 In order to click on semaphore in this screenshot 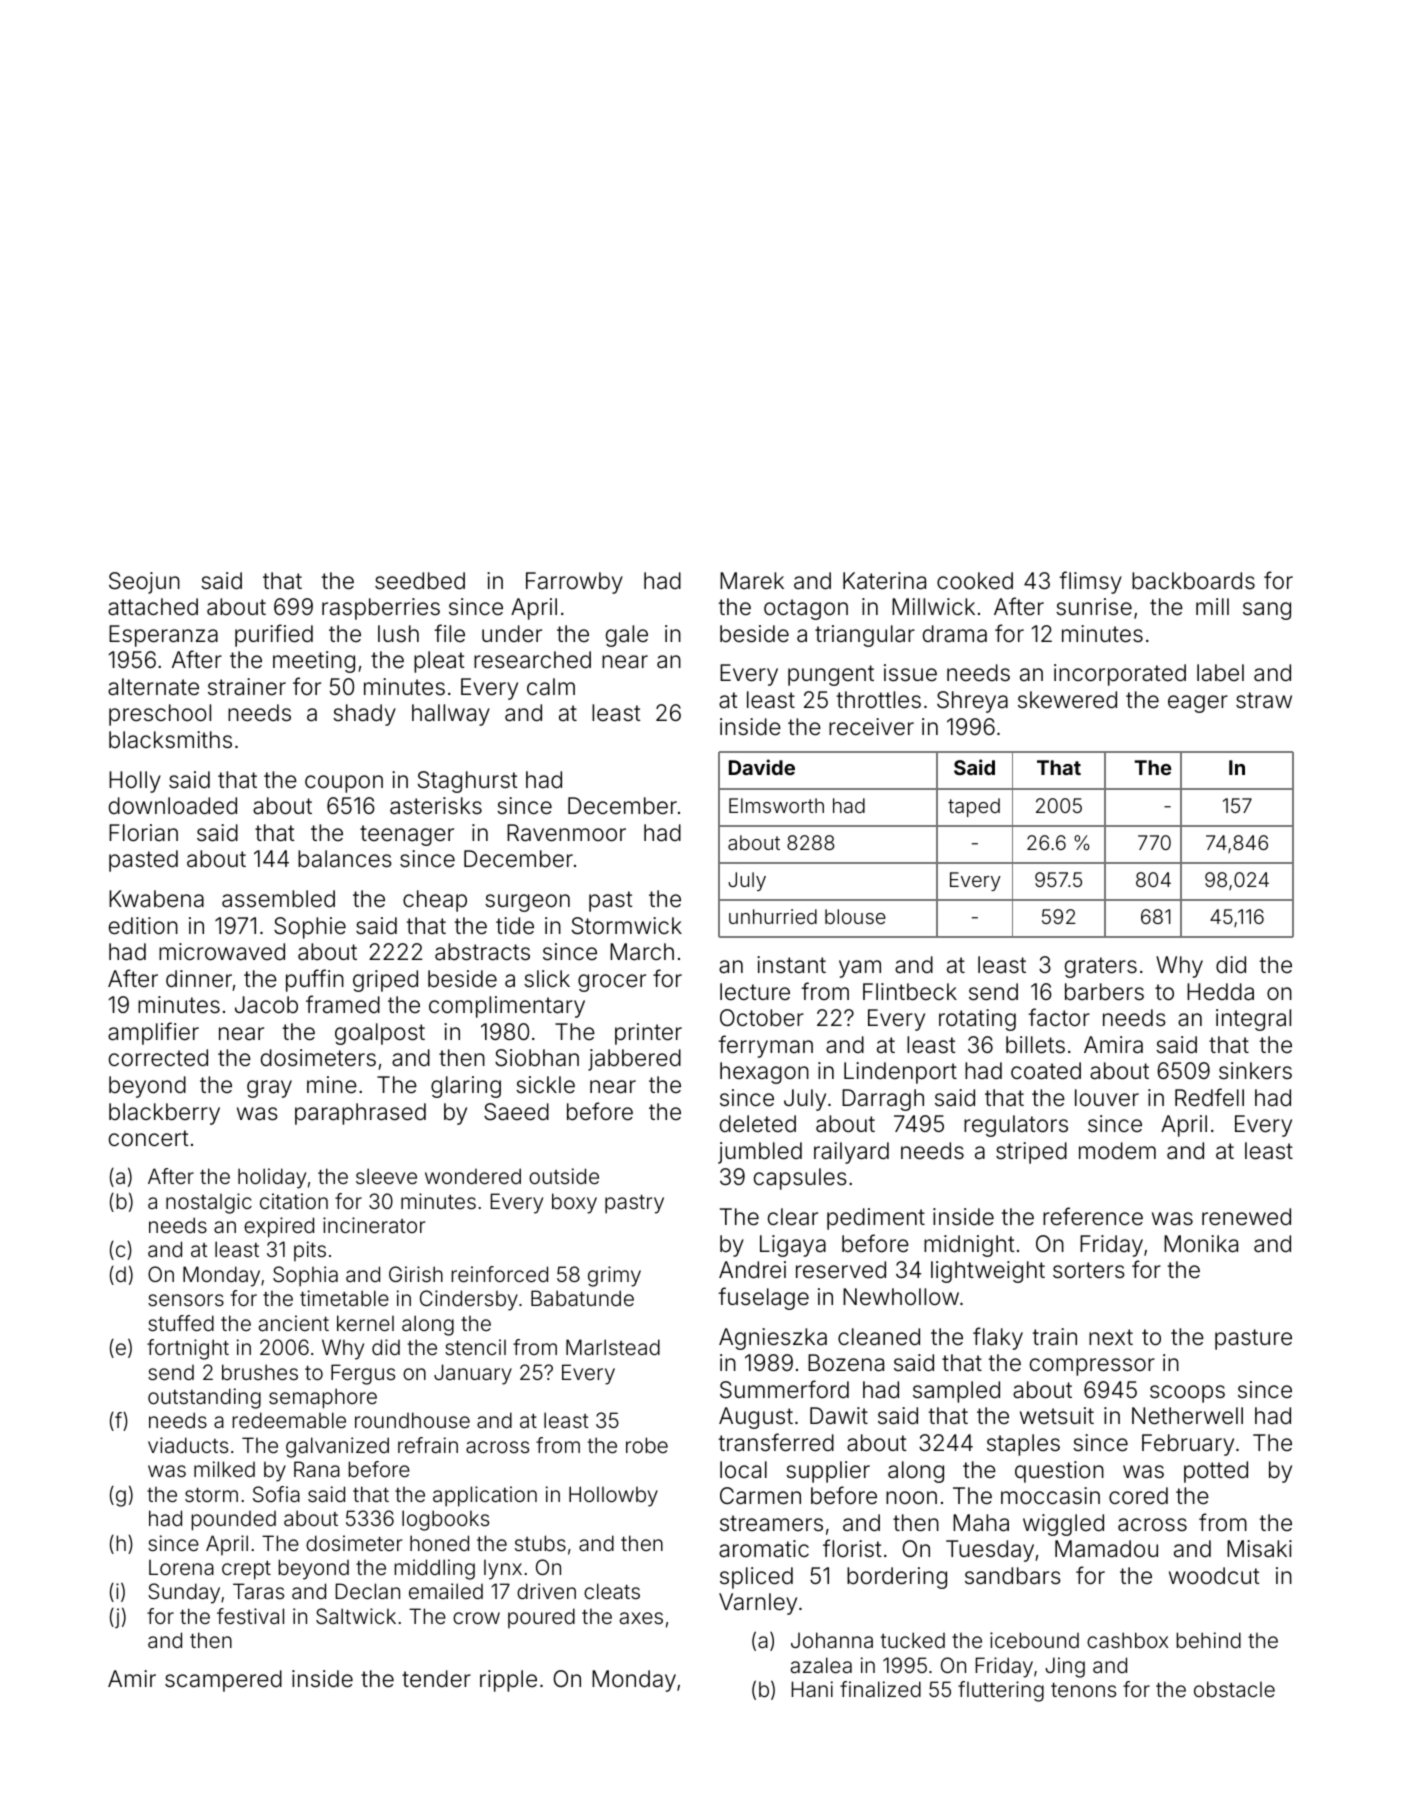, I will do `click(323, 1398)`.
